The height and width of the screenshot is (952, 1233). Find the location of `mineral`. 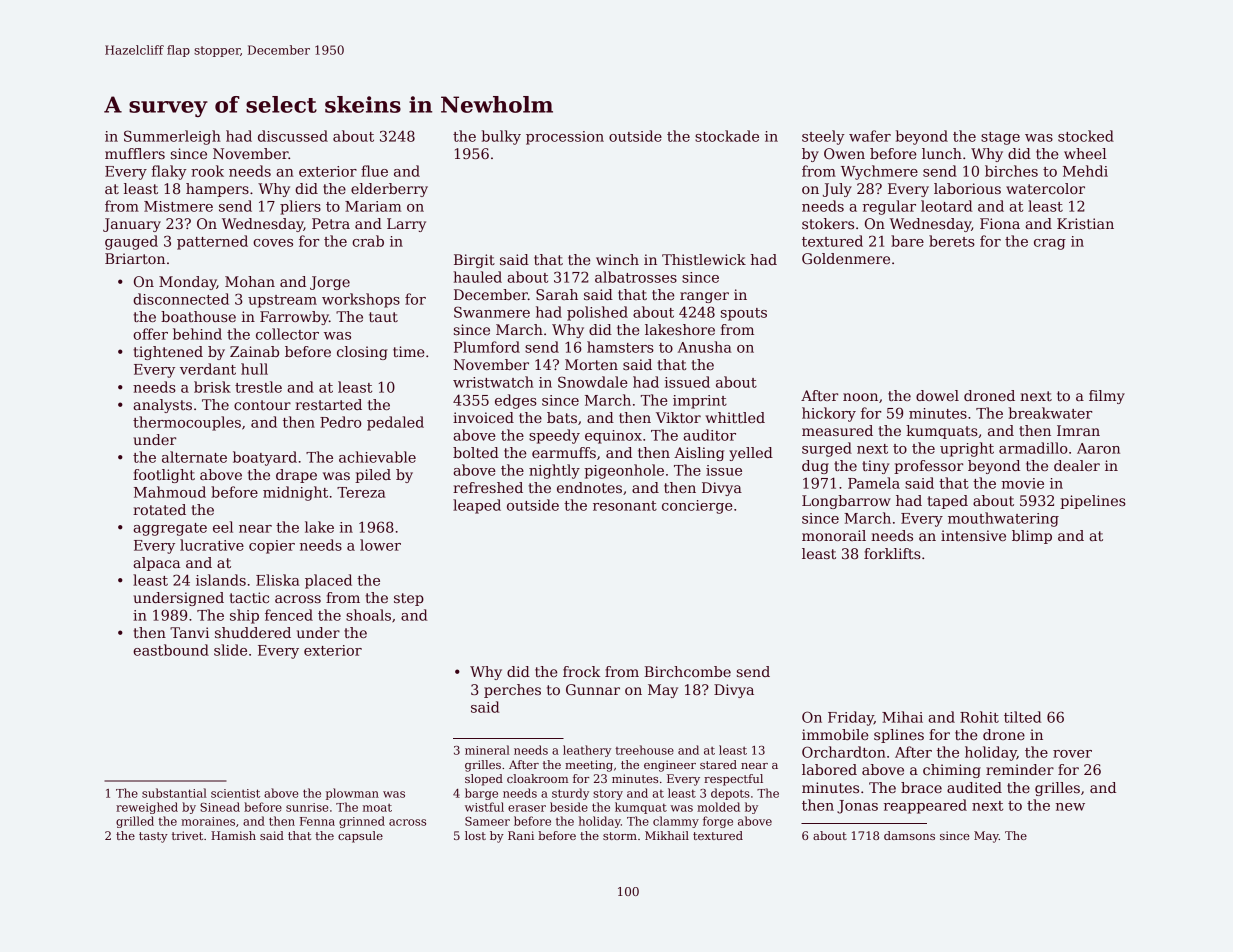

mineral is located at coordinates (487, 750).
